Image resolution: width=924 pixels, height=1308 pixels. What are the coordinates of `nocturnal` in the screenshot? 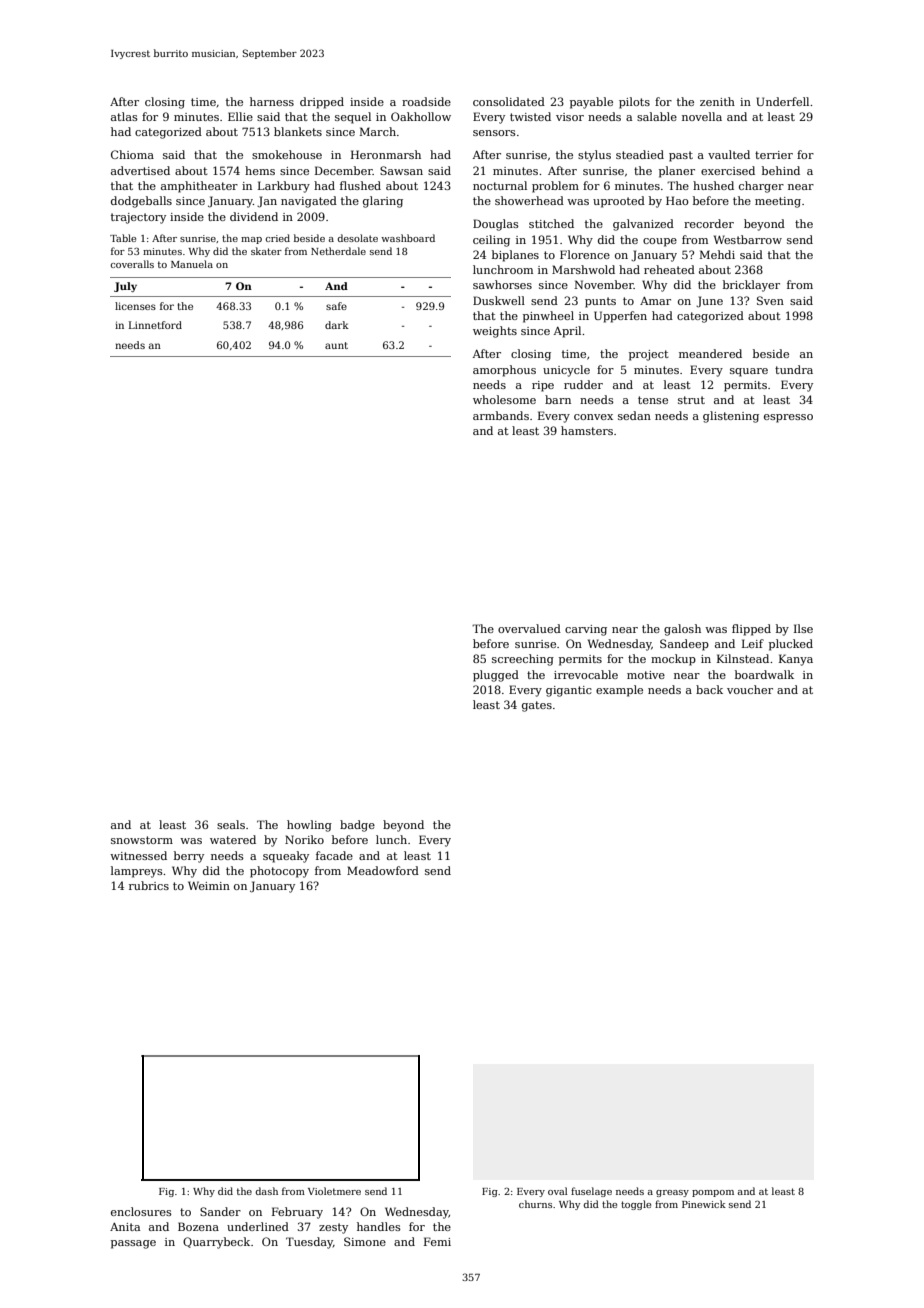 It's located at (500, 185).
